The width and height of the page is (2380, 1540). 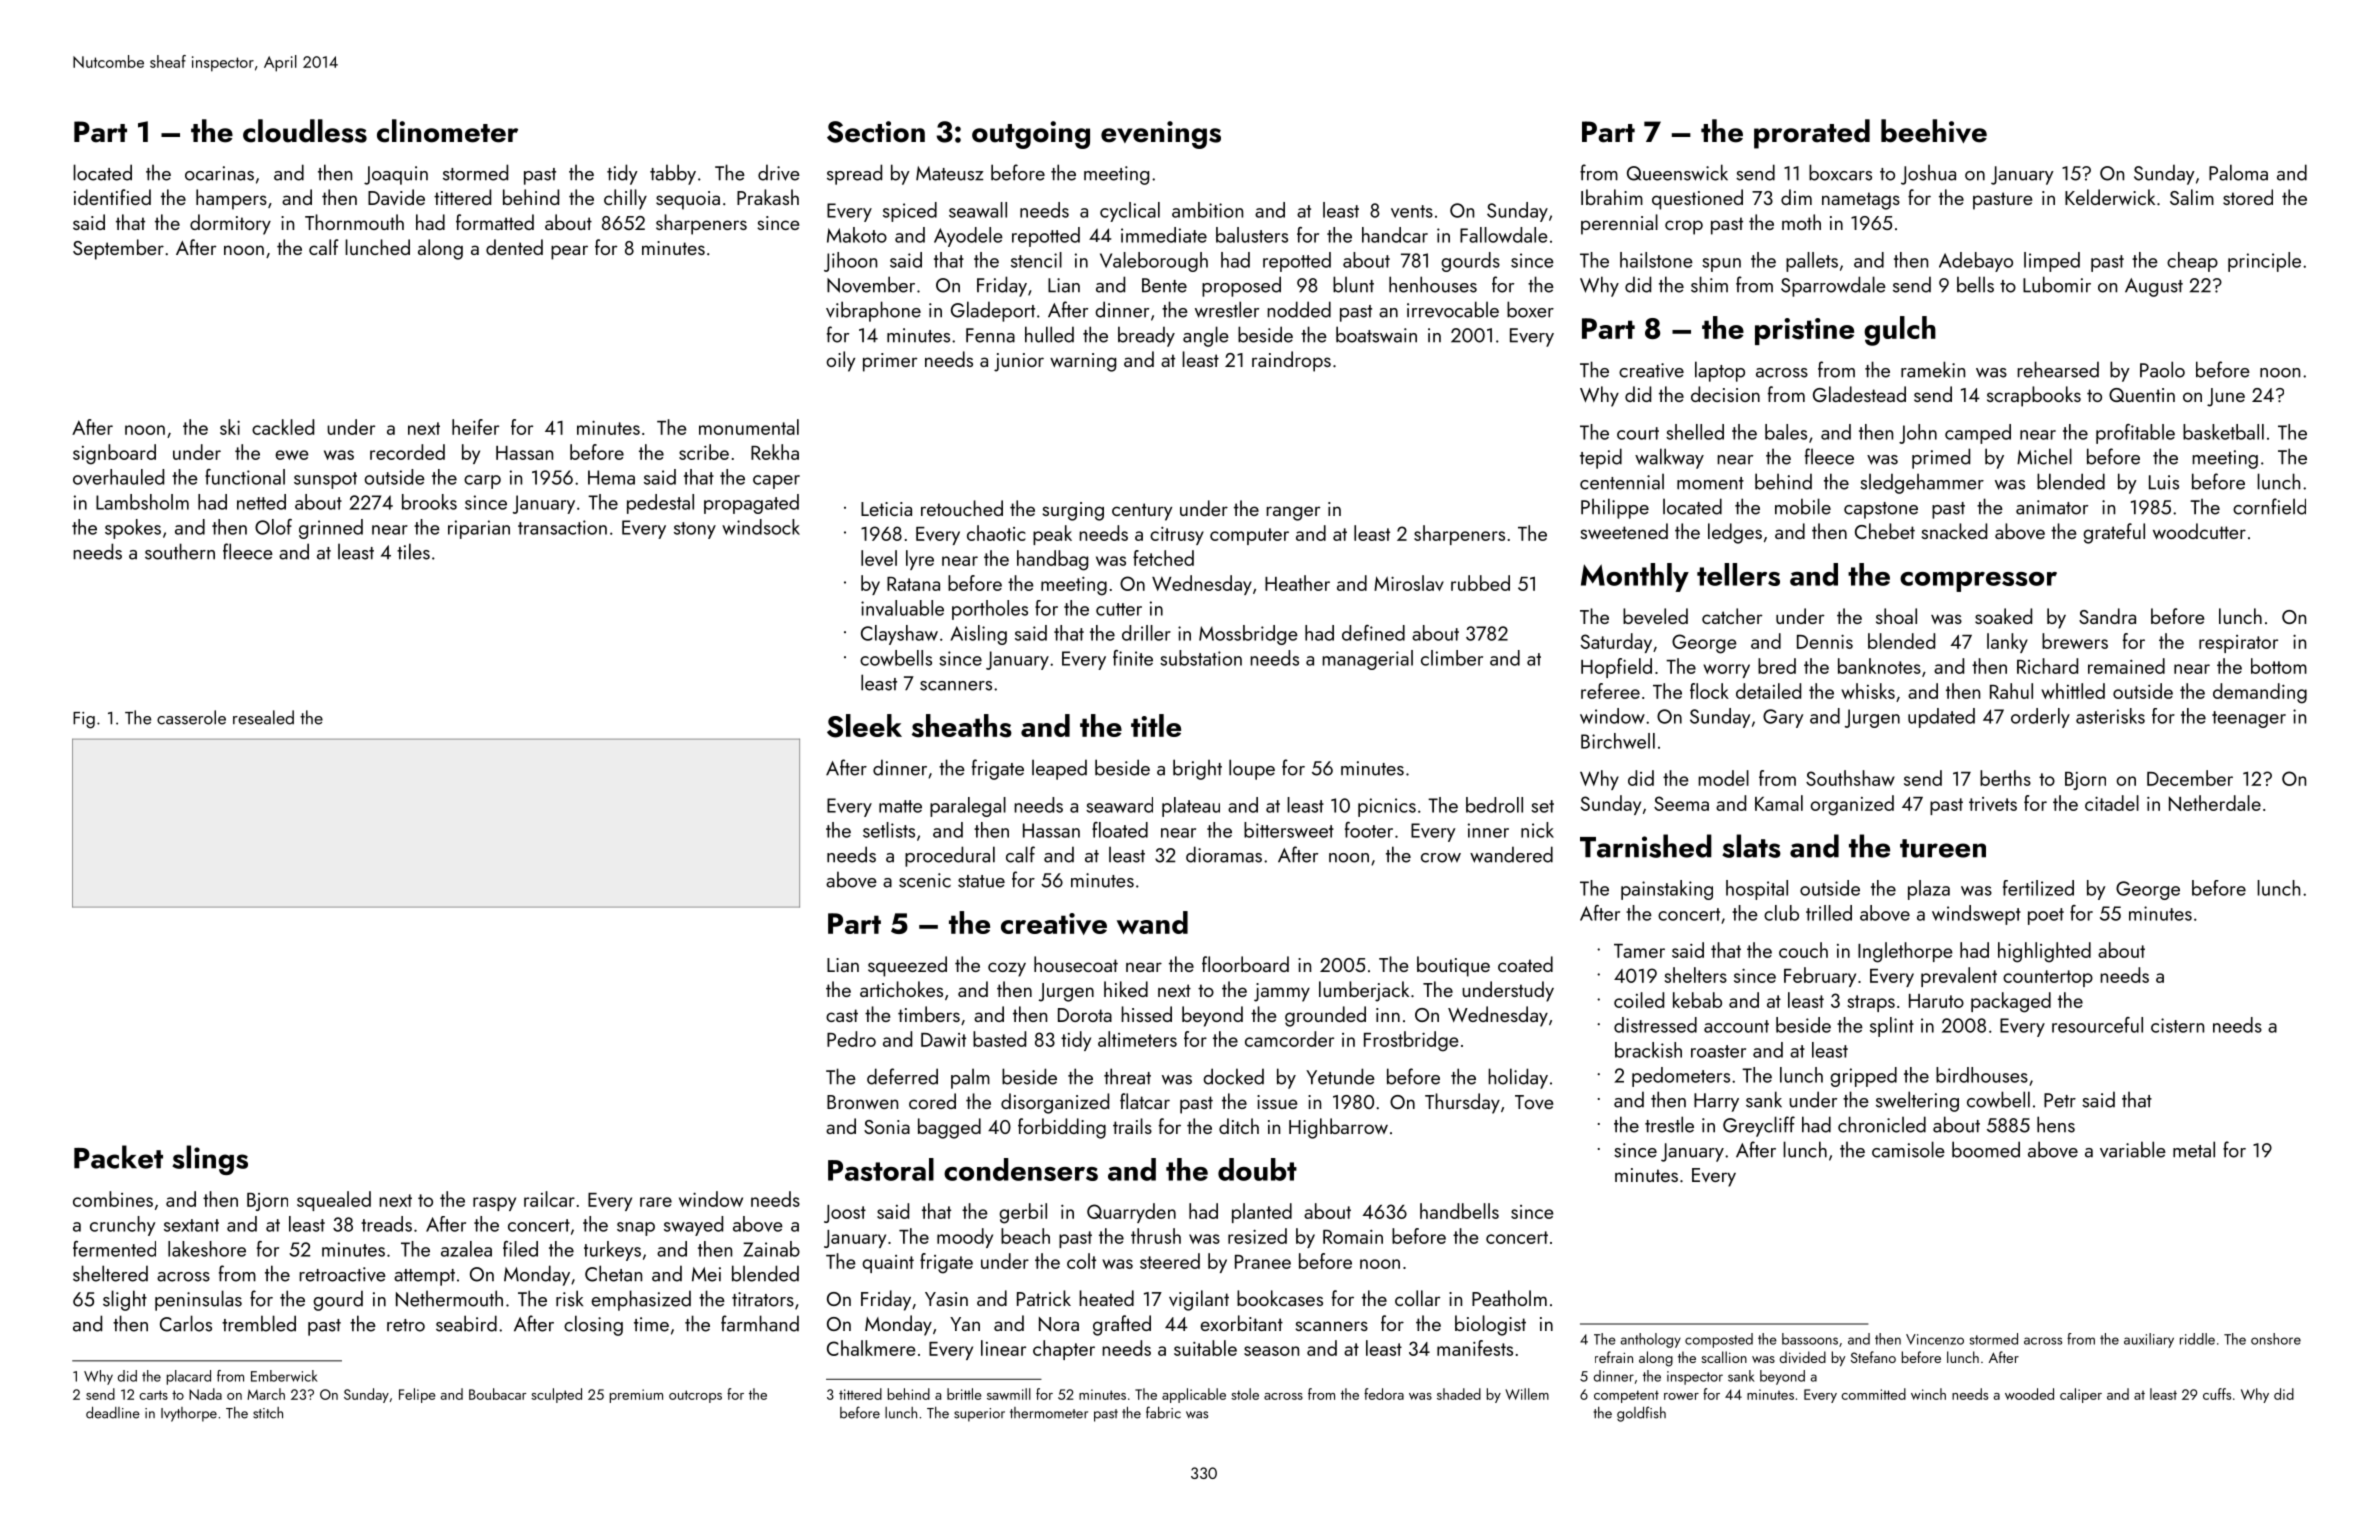 I want to click on Makoto, so click(x=857, y=235).
